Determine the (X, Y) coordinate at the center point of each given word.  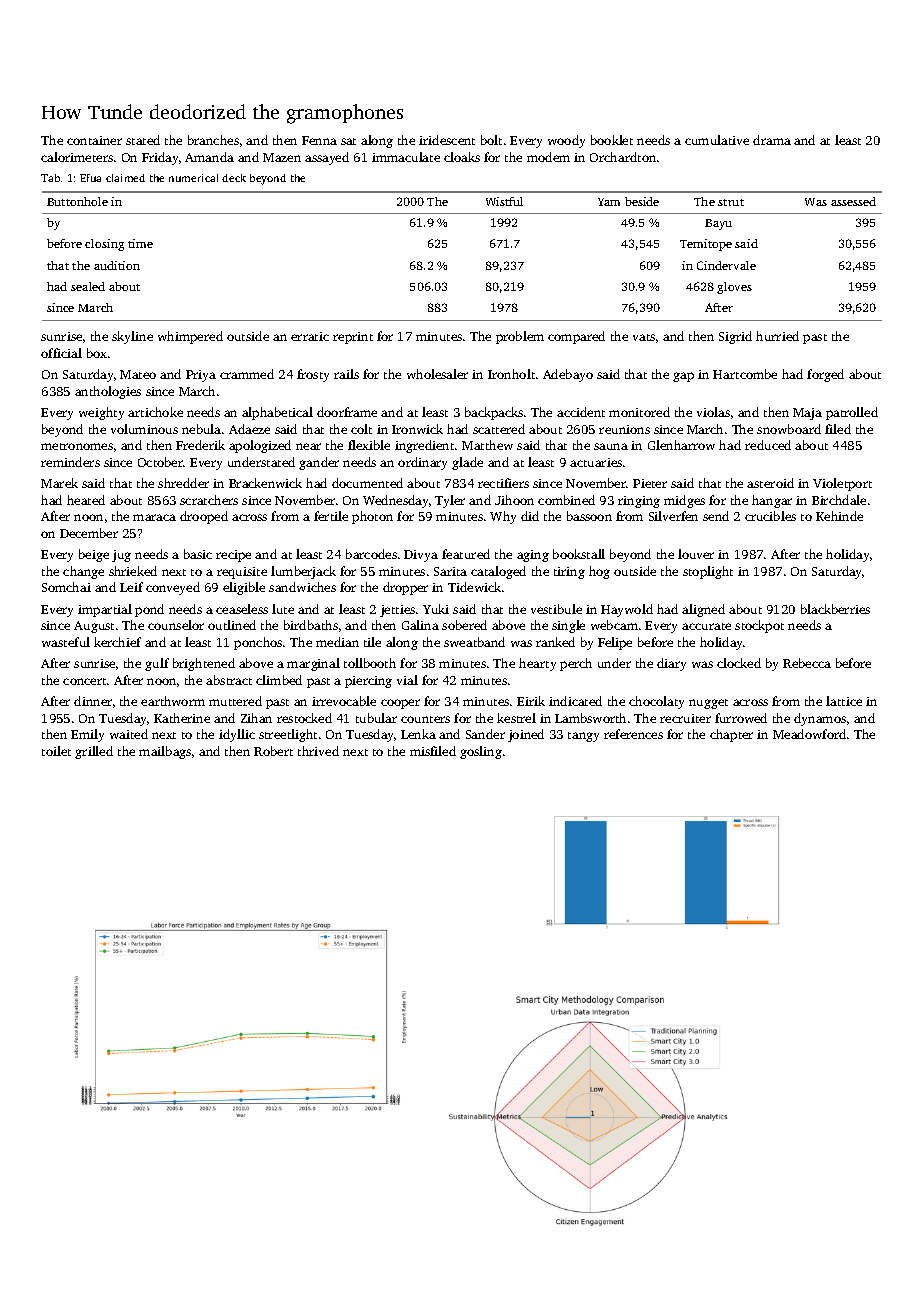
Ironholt (511, 374)
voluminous (144, 429)
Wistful (504, 201)
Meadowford (809, 734)
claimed (125, 178)
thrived (318, 751)
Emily (87, 735)
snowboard (789, 429)
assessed (853, 201)
